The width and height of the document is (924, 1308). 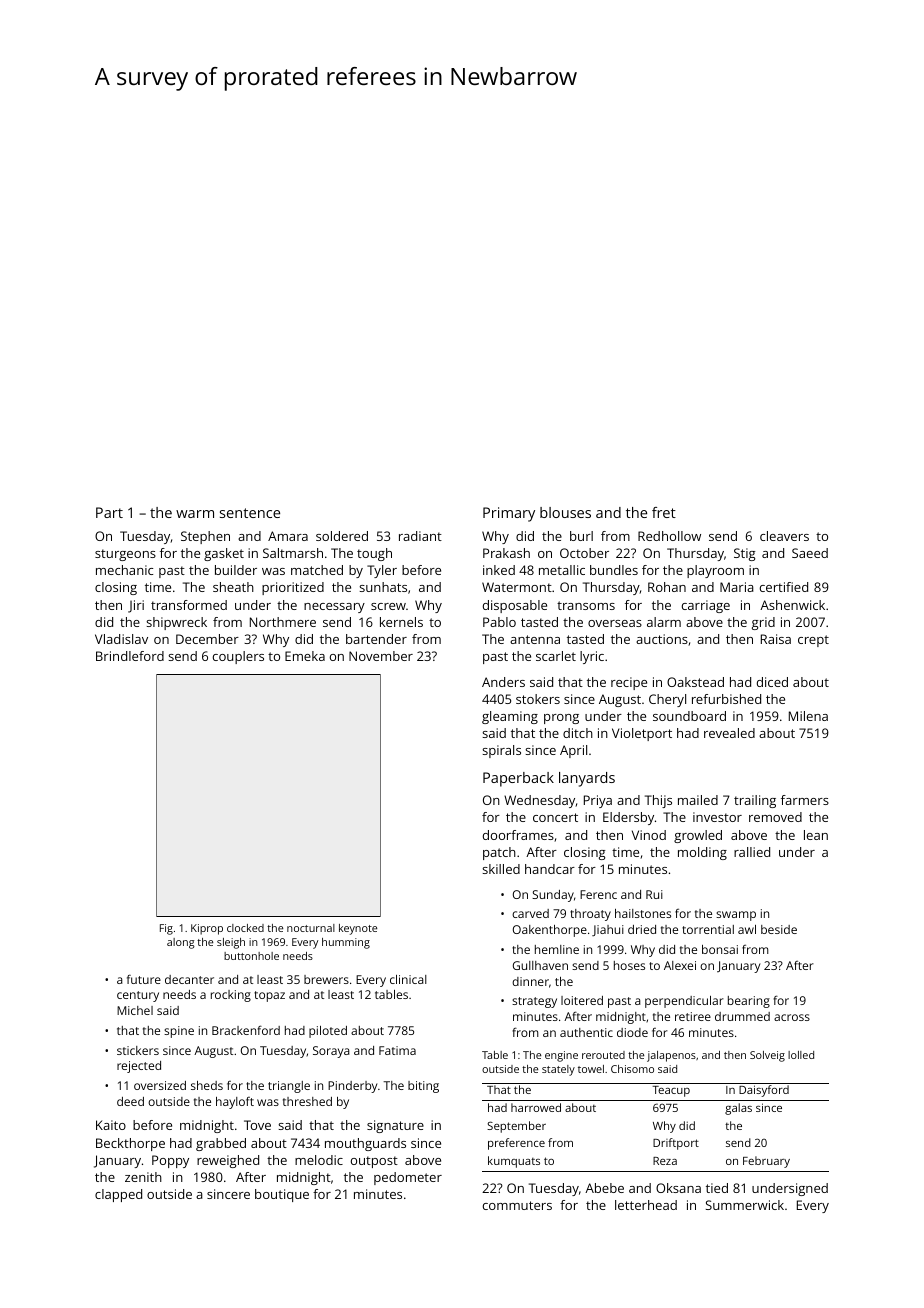 I want to click on gasket, so click(x=224, y=554).
